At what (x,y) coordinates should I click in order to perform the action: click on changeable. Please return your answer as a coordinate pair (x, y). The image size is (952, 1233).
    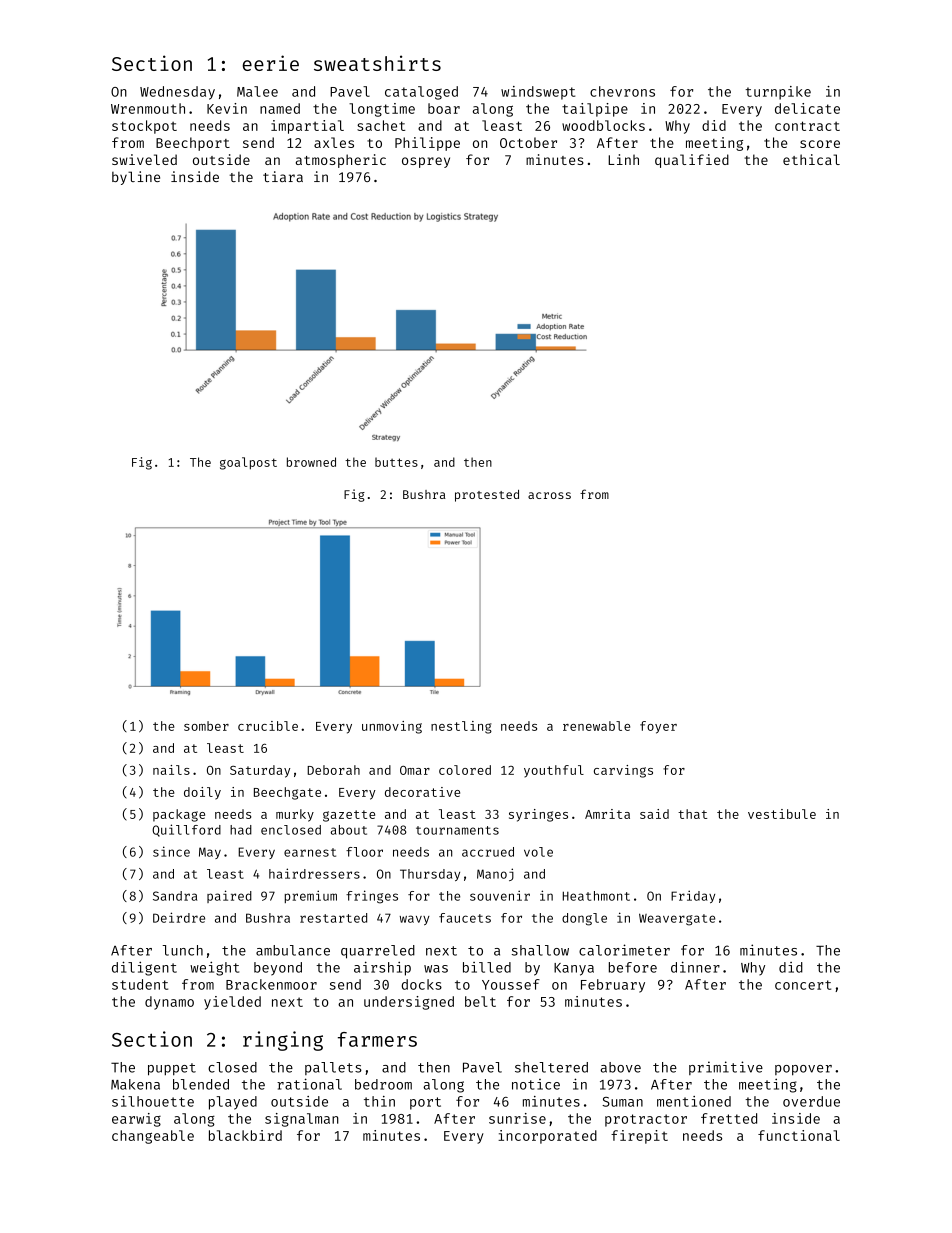
    Looking at the image, I should click on (153, 1137).
